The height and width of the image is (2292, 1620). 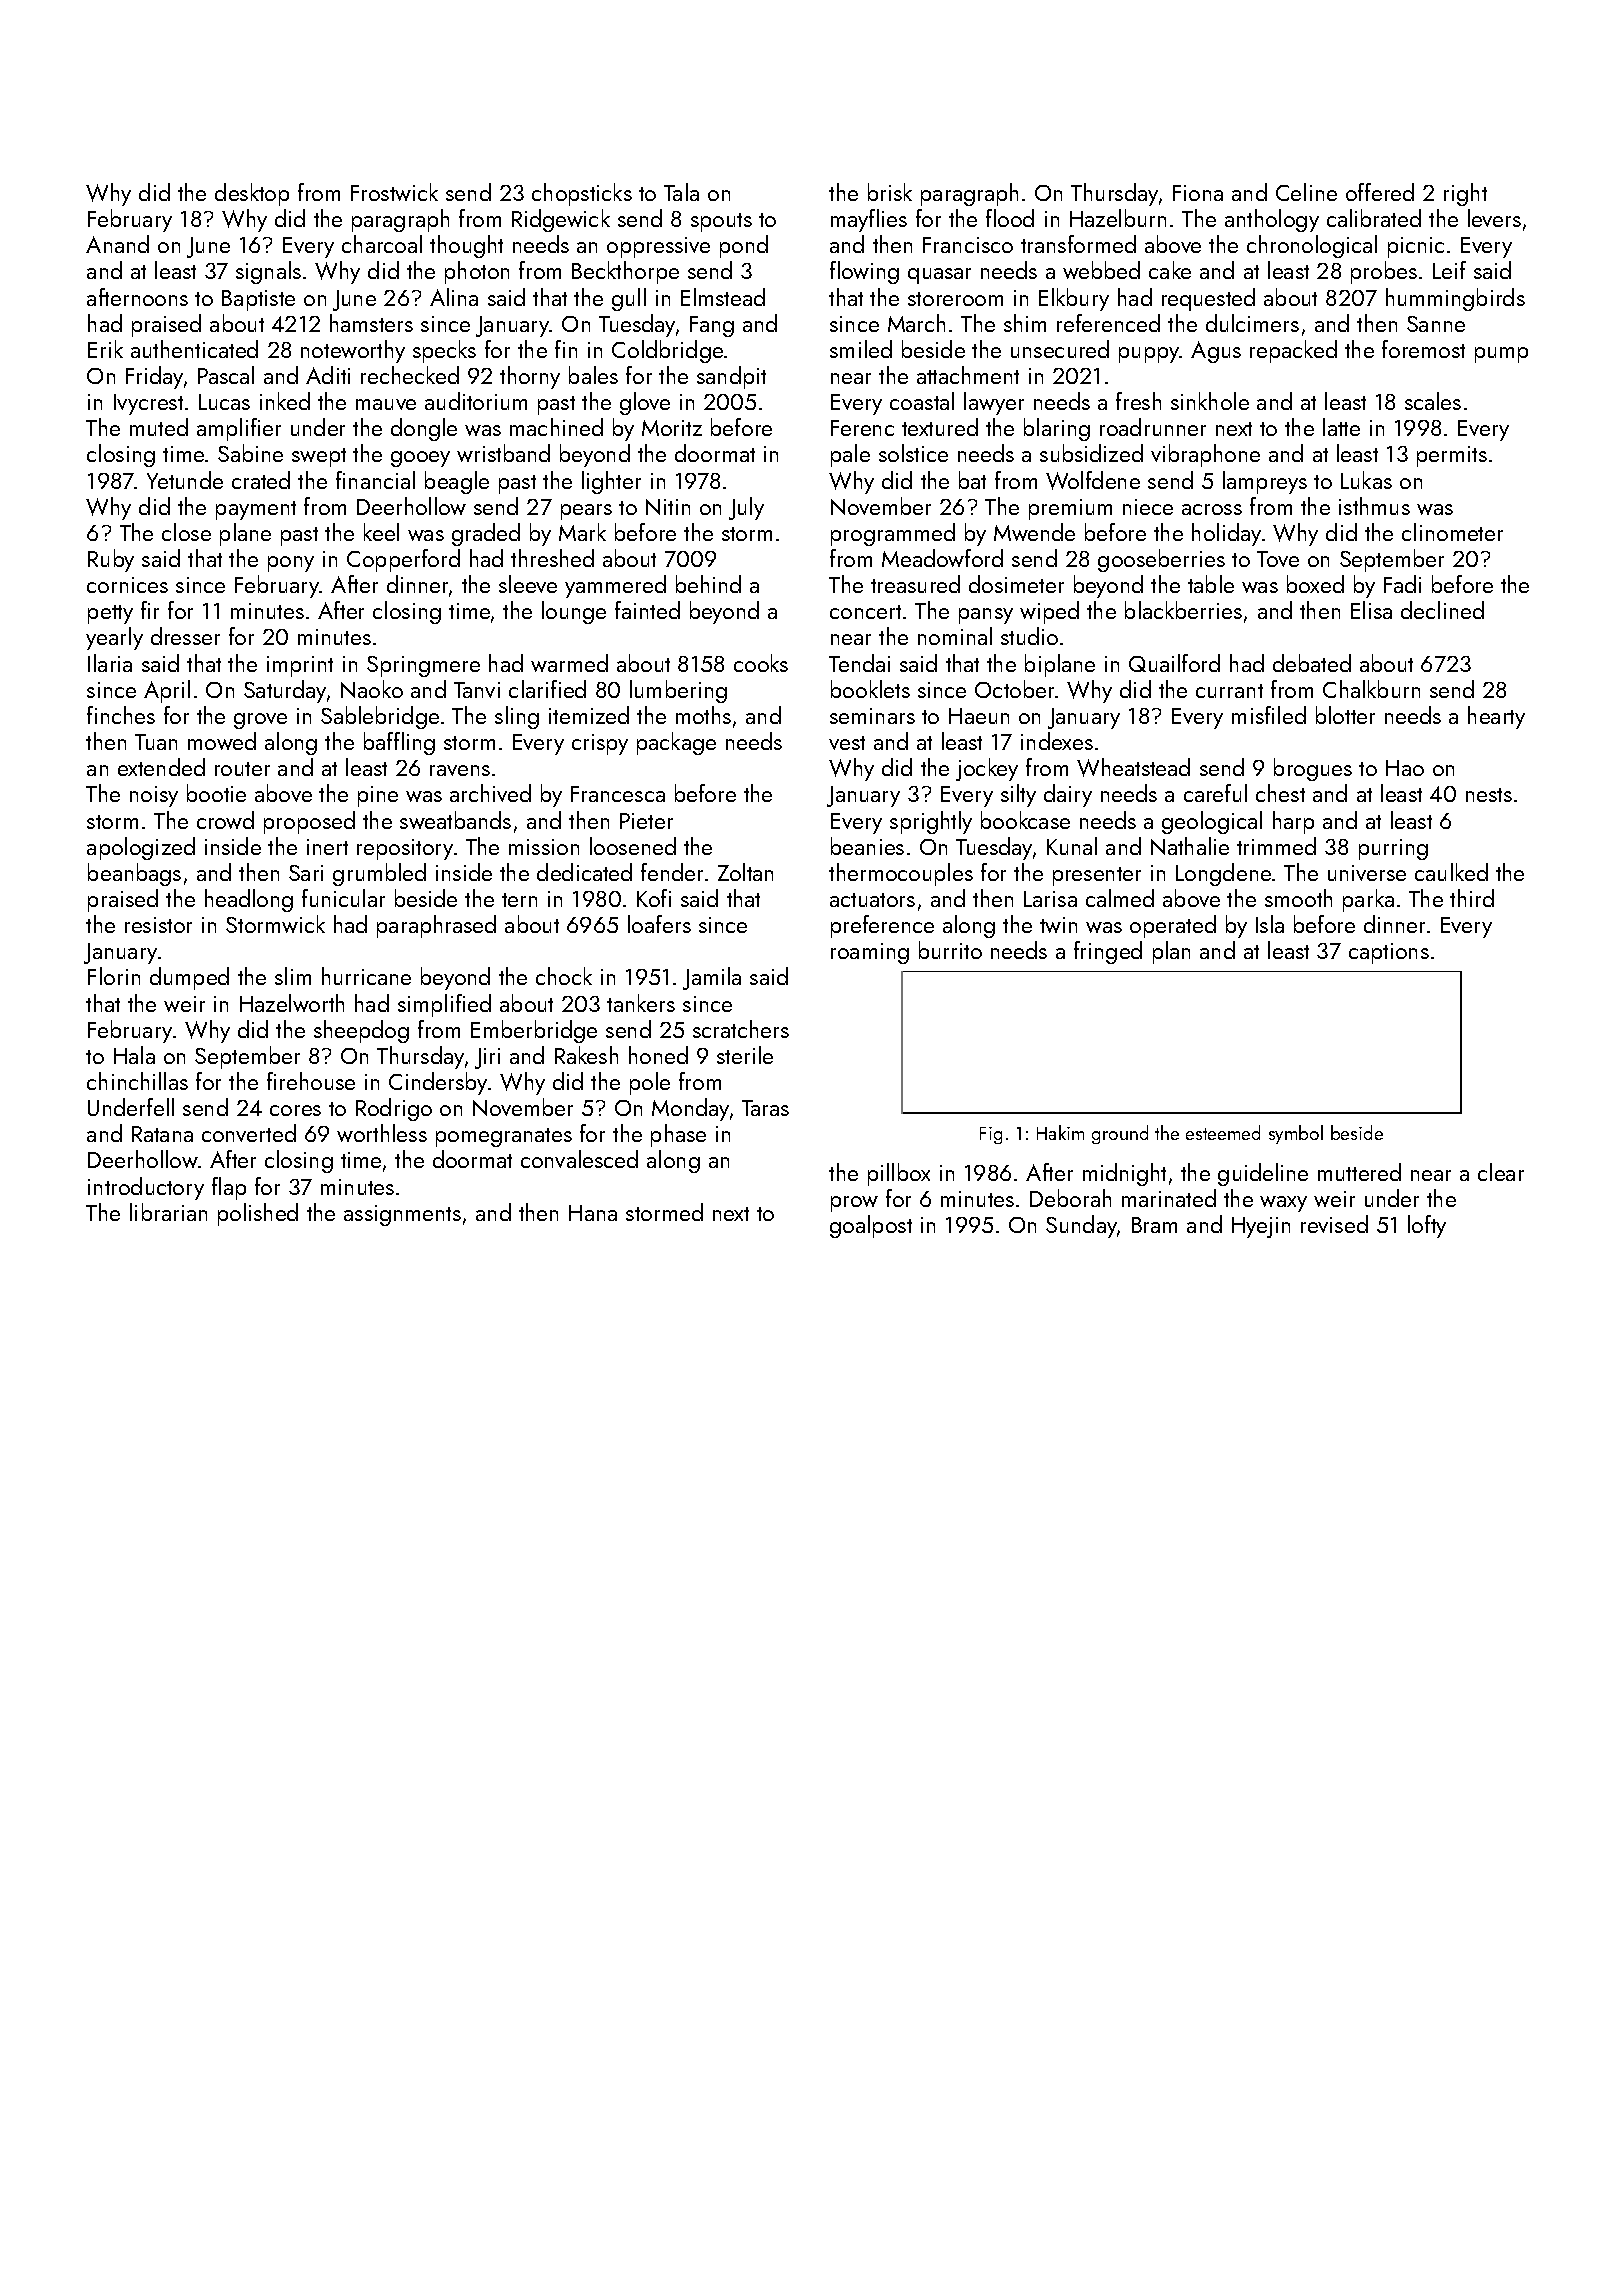 What do you see at coordinates (681, 192) in the image?
I see `Tala` at bounding box center [681, 192].
